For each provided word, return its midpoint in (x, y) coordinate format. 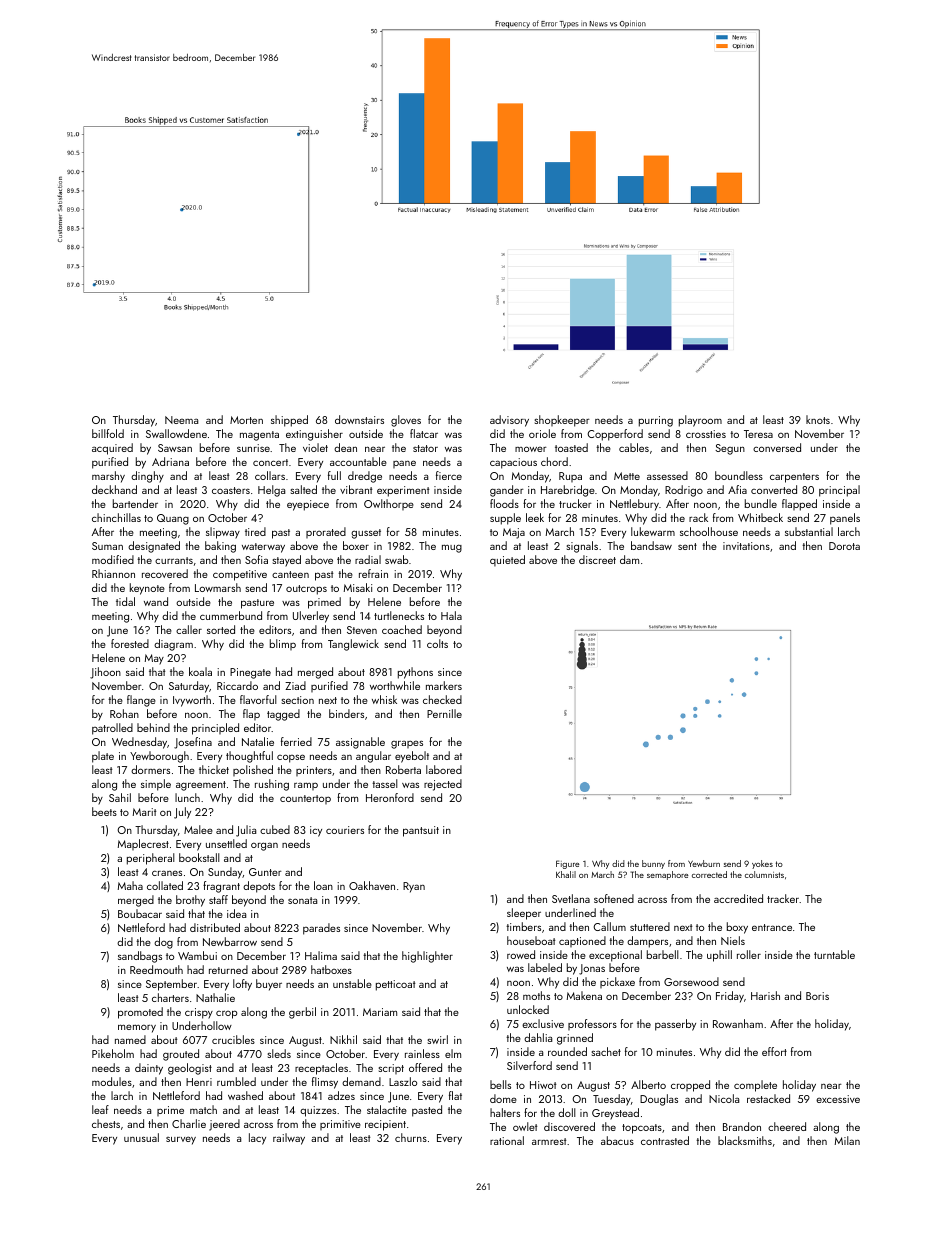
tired (255, 531)
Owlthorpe (389, 504)
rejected (443, 785)
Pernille (444, 713)
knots (818, 419)
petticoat (396, 985)
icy (316, 831)
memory (137, 1028)
